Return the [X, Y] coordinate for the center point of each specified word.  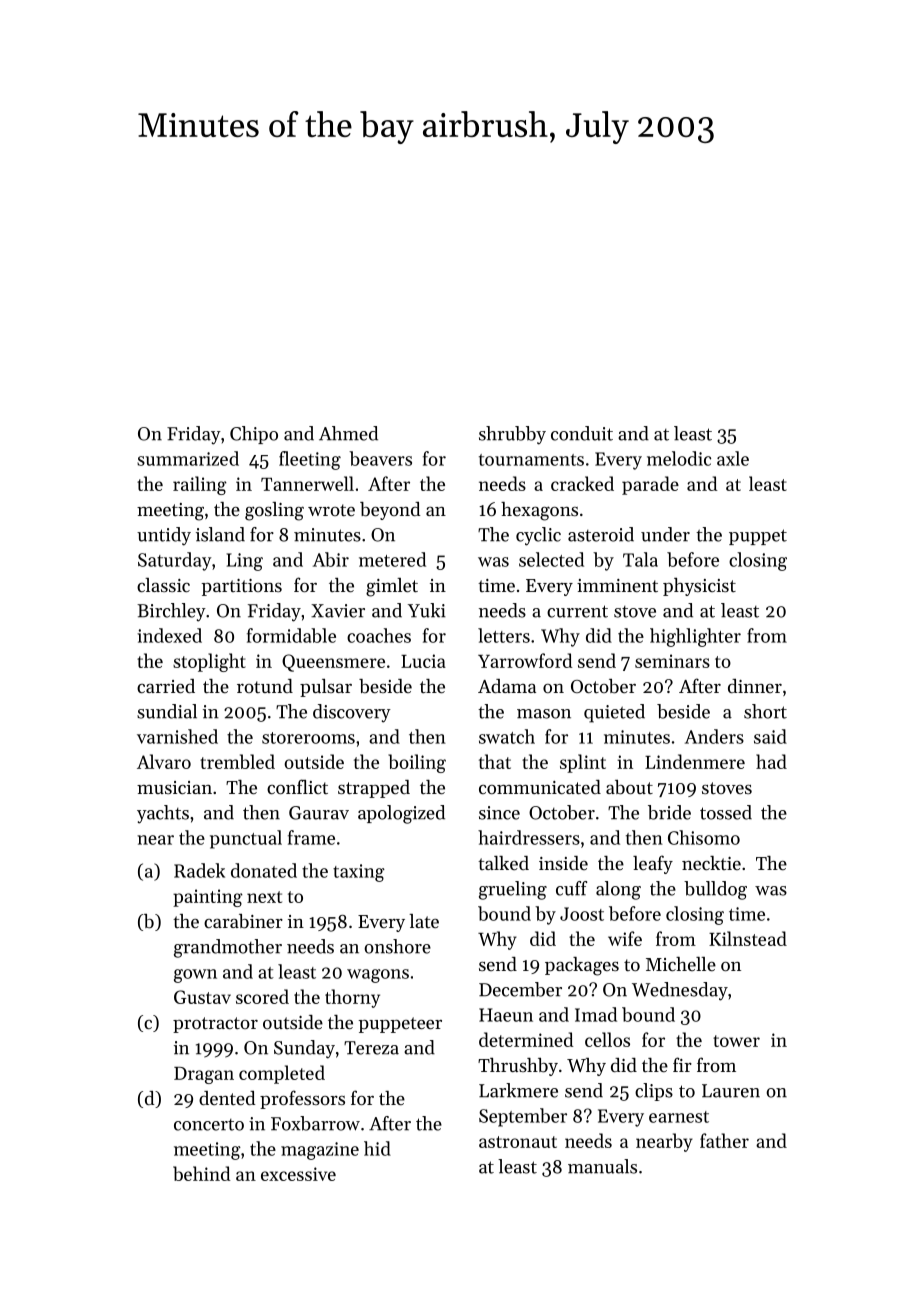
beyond [390, 511]
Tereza [371, 1048]
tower [736, 1041]
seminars [672, 661]
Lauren [731, 1091]
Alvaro [164, 761]
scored [262, 996]
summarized [188, 458]
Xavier [338, 611]
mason [544, 714]
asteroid [601, 534]
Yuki [427, 610]
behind [202, 1173]
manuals [602, 1166]
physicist [699, 587]
